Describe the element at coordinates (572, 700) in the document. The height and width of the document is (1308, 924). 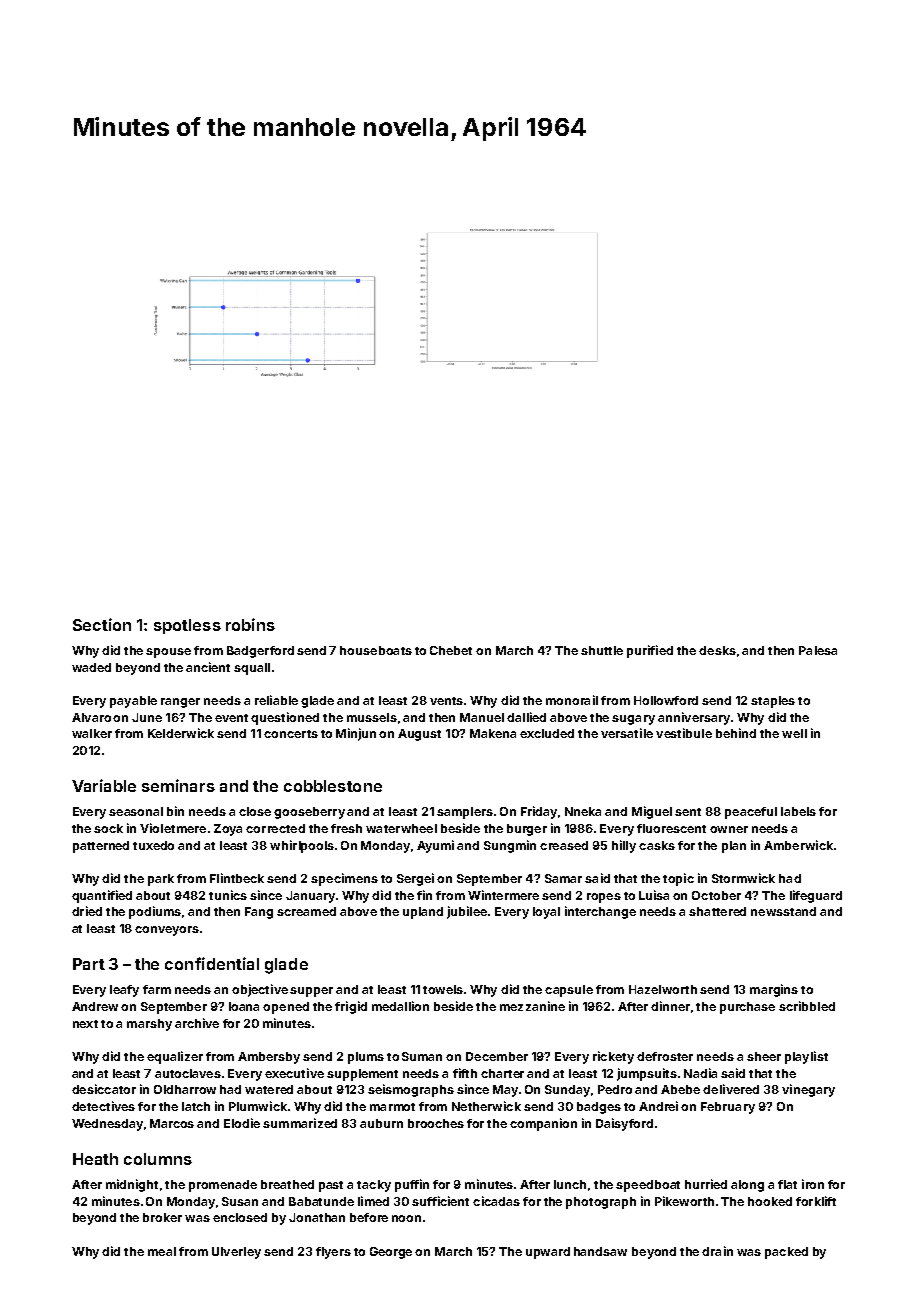
I see `monorail` at that location.
